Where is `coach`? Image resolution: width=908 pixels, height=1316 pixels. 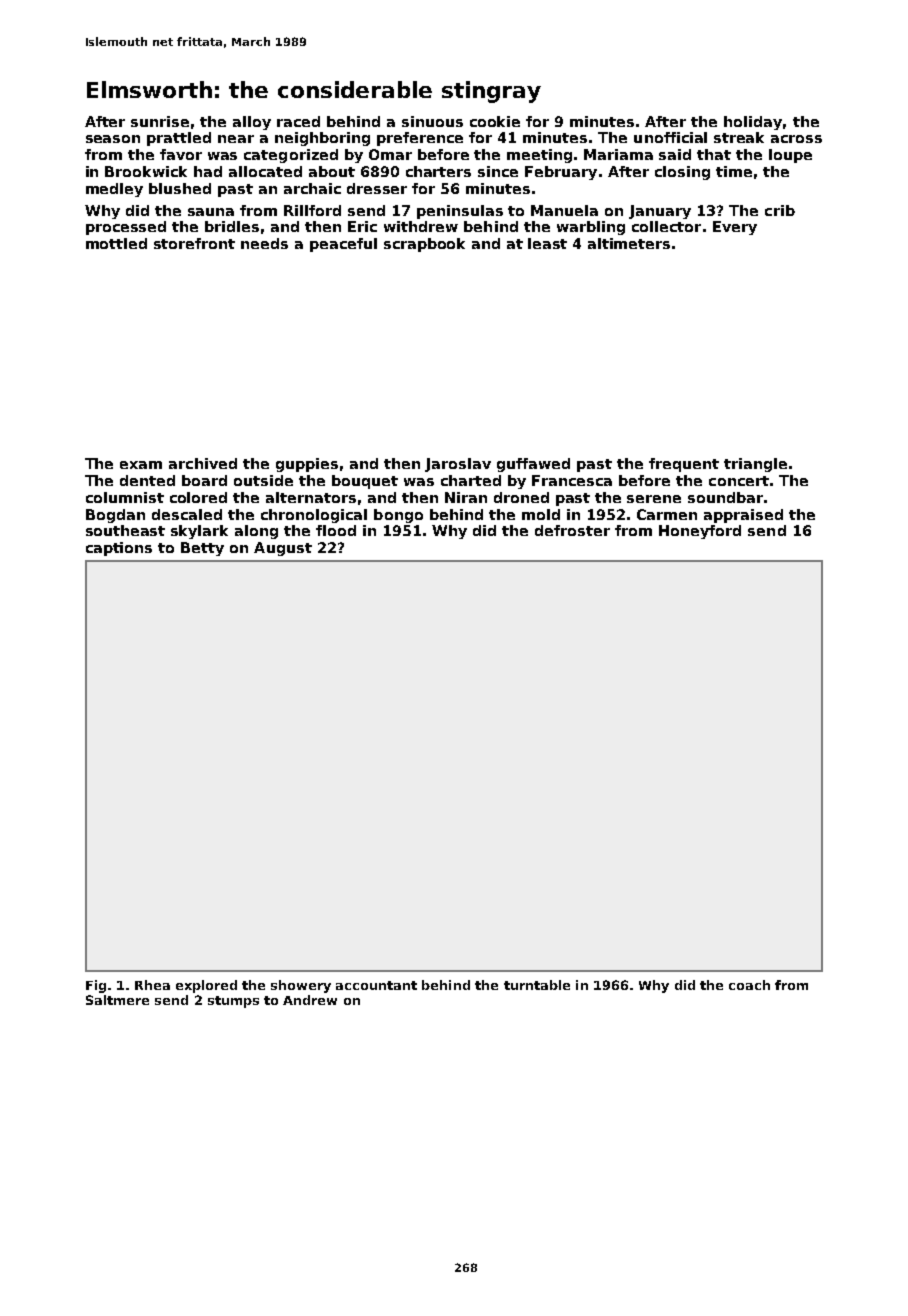 coach is located at coordinates (749, 985).
